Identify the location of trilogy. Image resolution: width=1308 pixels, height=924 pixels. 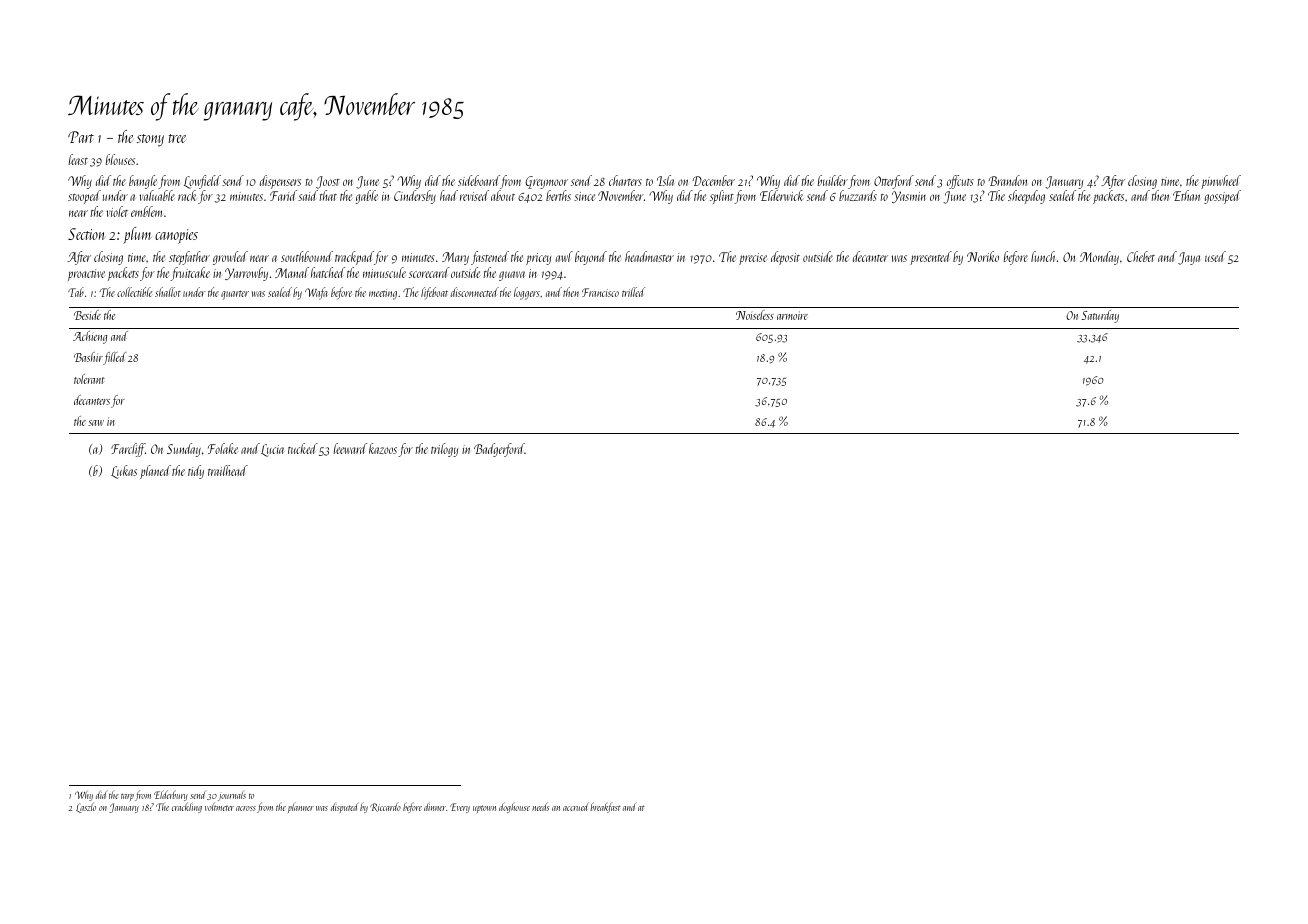
(444, 450).
